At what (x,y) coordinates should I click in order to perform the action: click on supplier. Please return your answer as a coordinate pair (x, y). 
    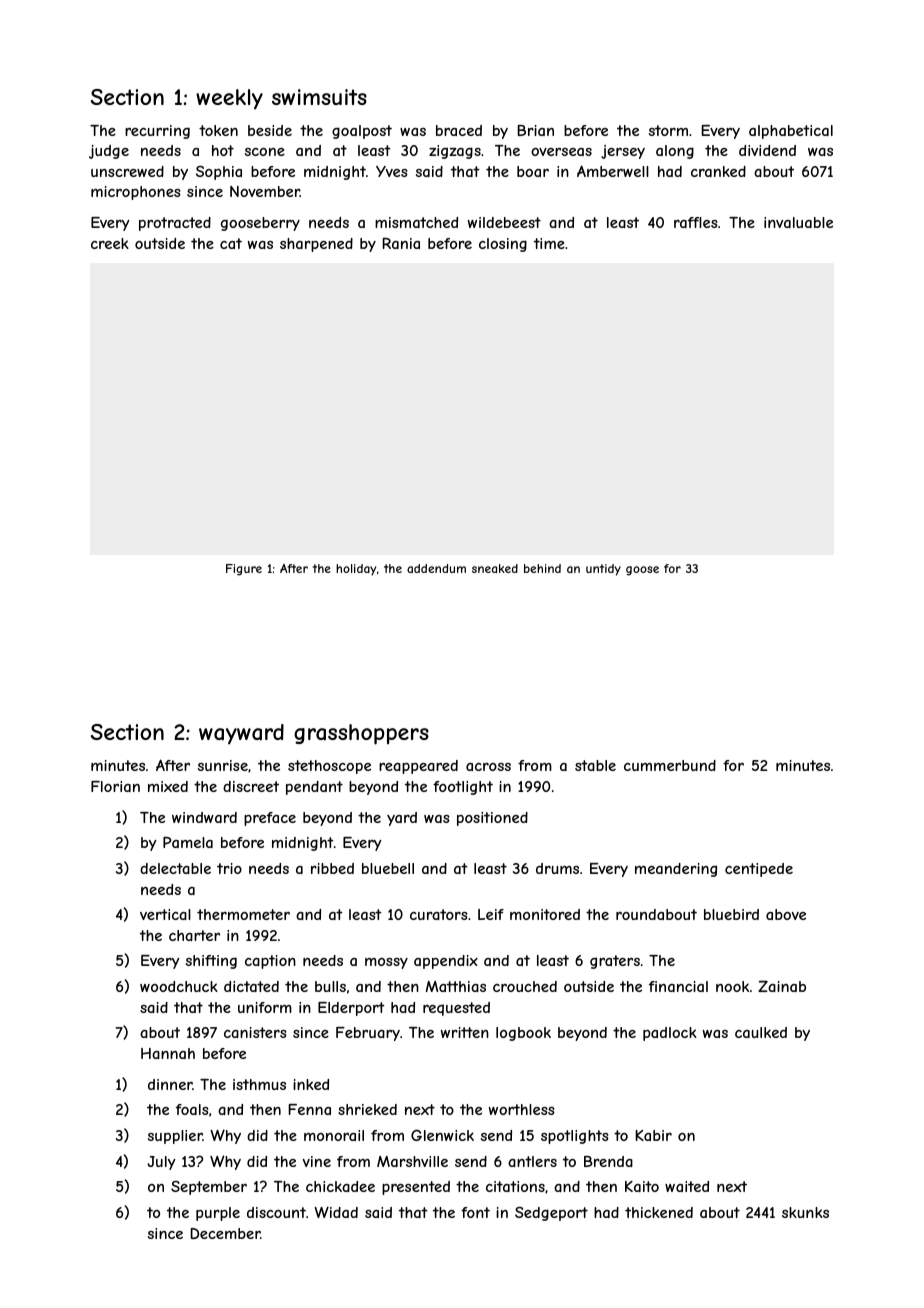
    Looking at the image, I should click on (175, 1137).
